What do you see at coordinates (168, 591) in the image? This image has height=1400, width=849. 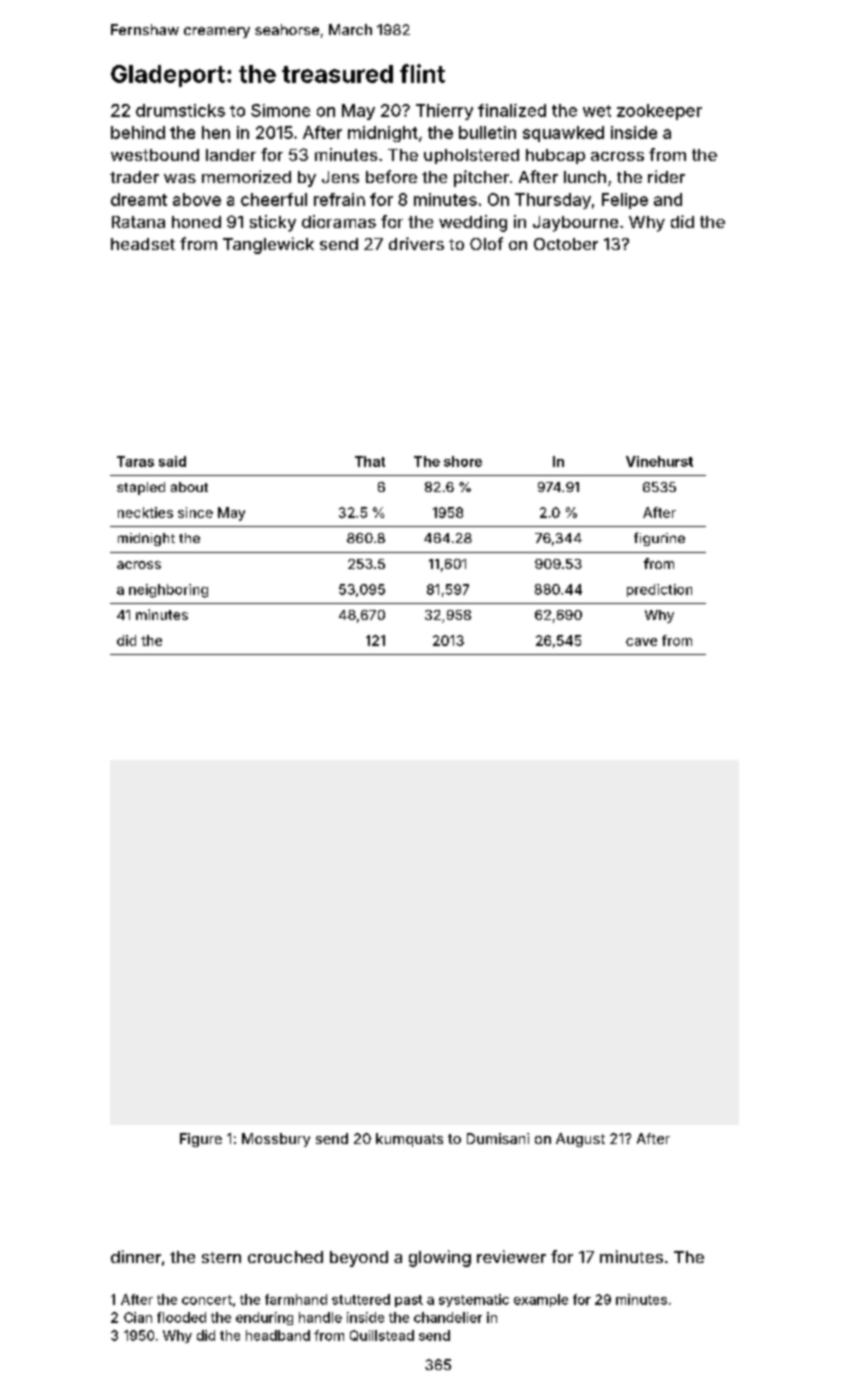 I see `neighboring` at bounding box center [168, 591].
